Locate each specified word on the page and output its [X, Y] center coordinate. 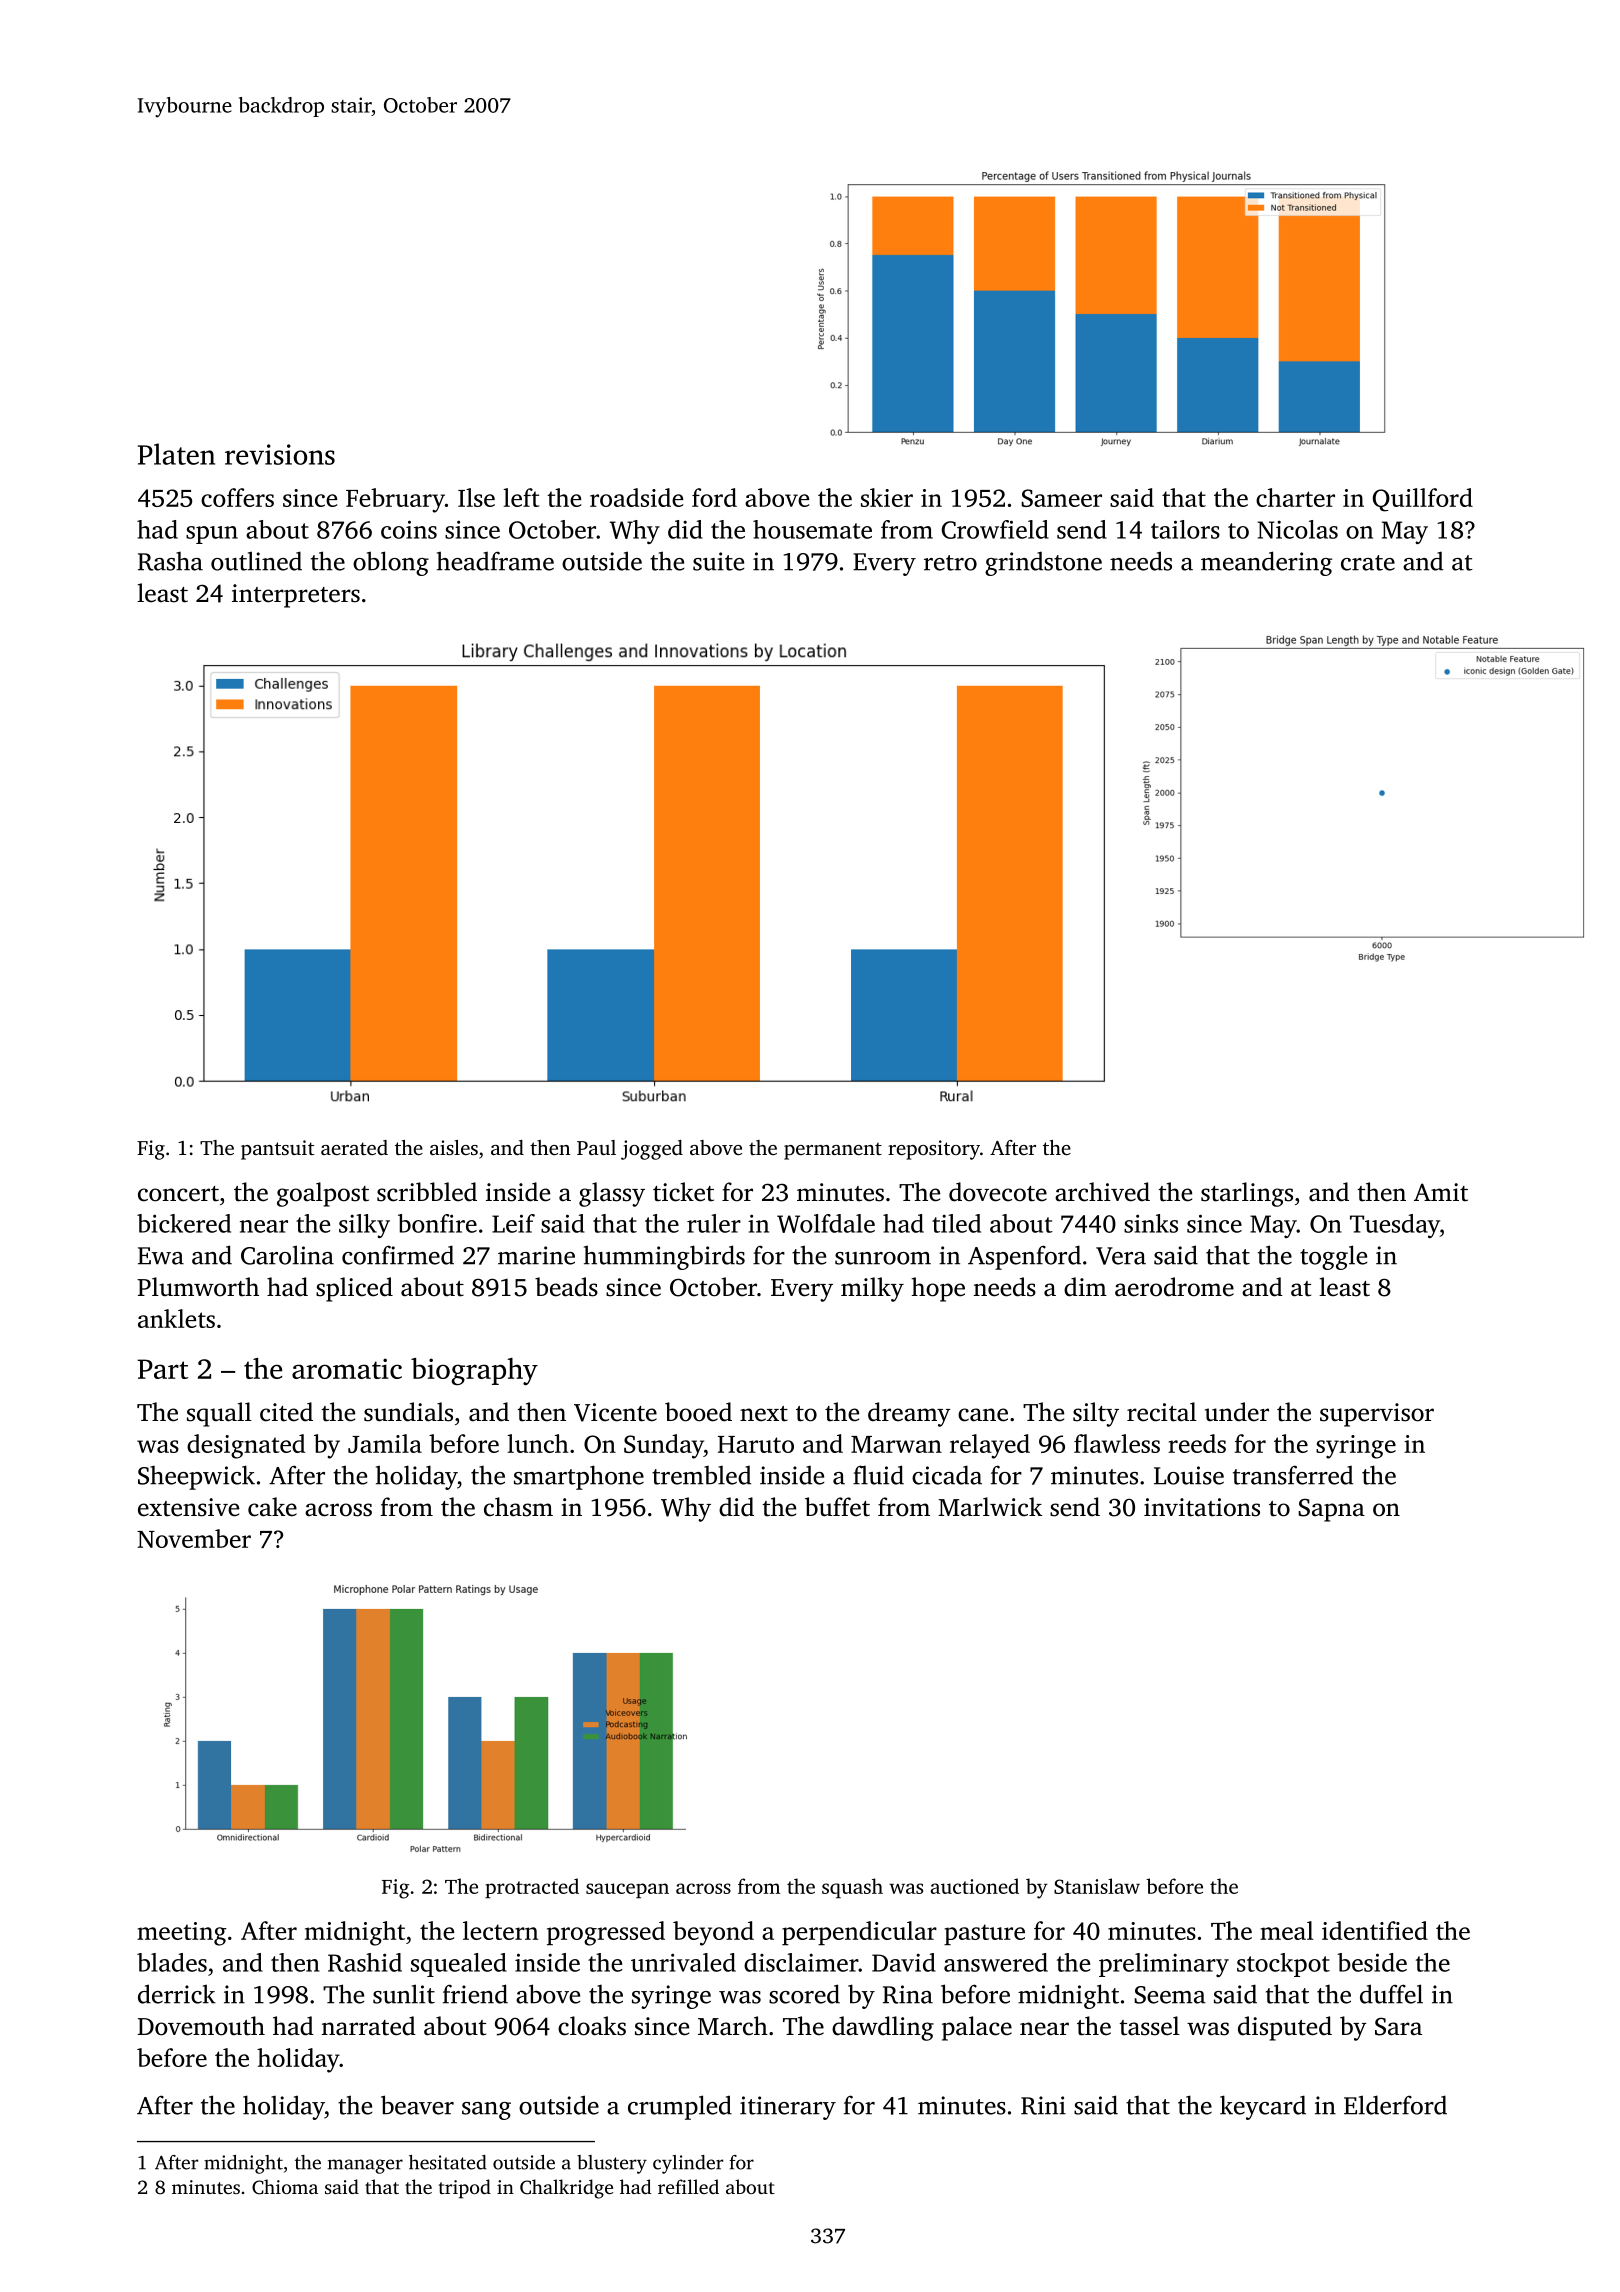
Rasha [170, 561]
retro [950, 563]
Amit [1441, 1192]
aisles [454, 1147]
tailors [1185, 529]
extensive [188, 1507]
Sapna [1331, 1510]
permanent [833, 1151]
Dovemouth [201, 2026]
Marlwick [990, 1507]
